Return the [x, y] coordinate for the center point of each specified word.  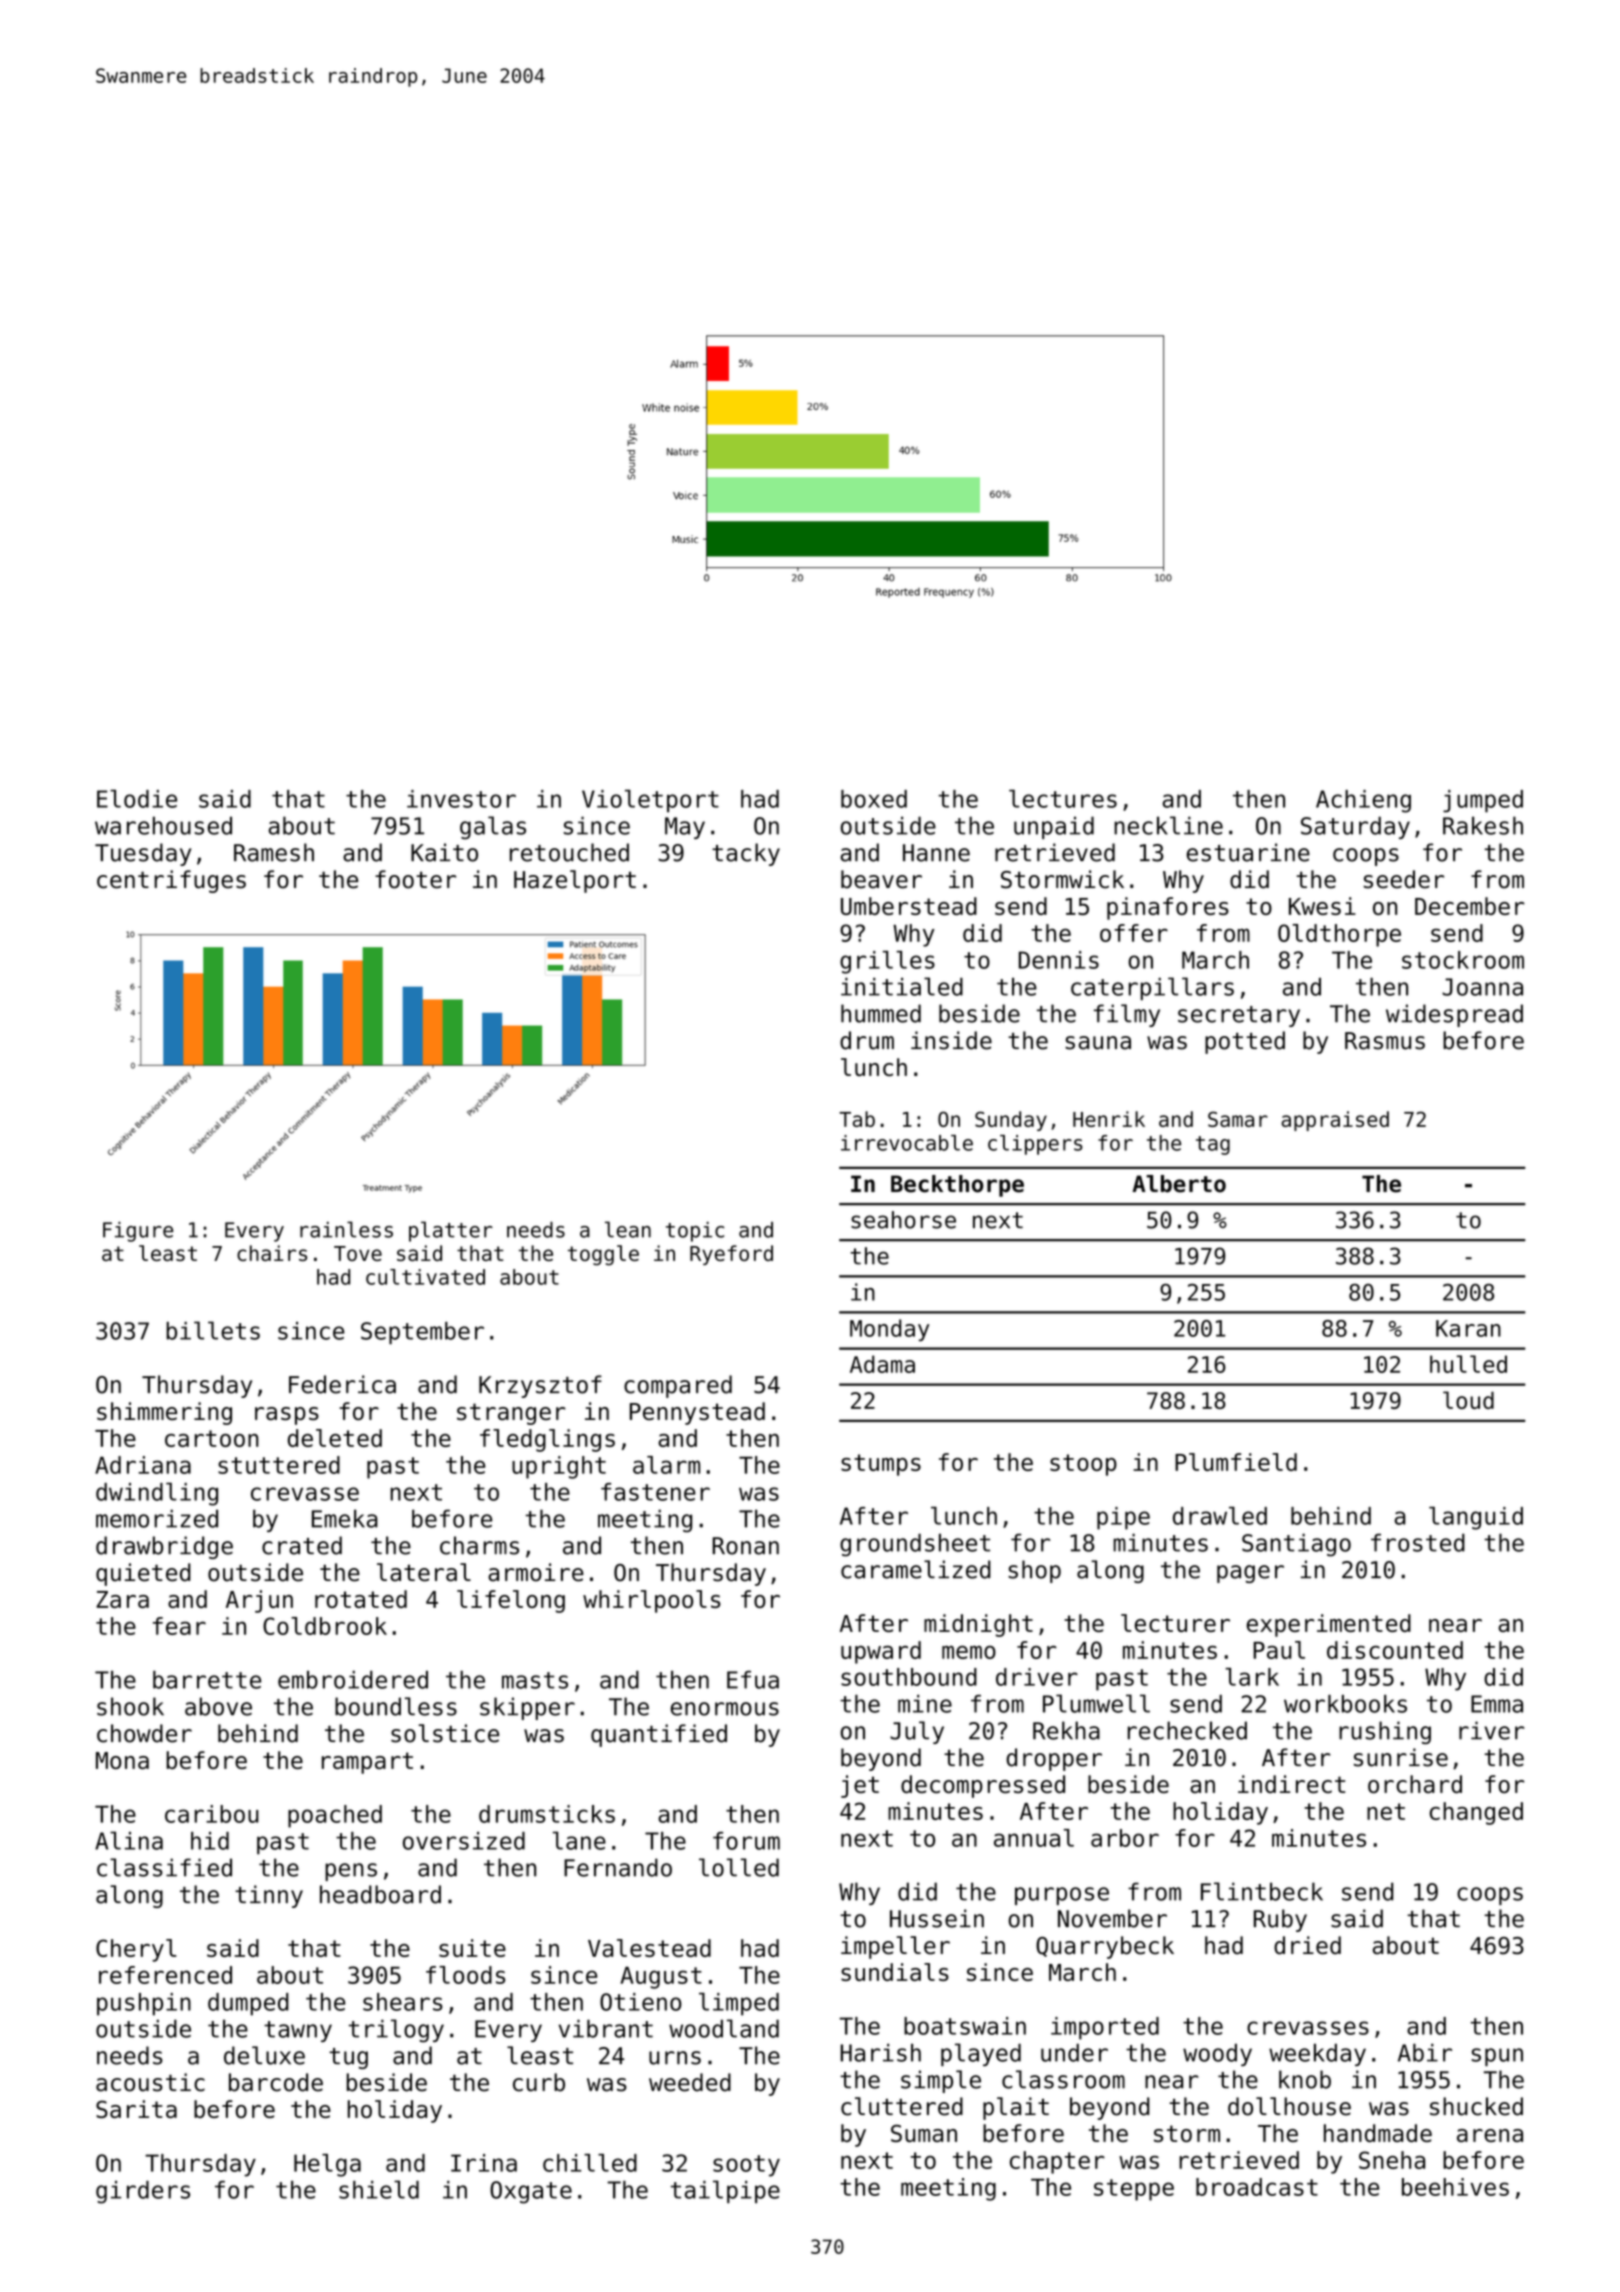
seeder [1404, 879]
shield [379, 2189]
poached [335, 1816]
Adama [882, 1364]
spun [1497, 2057]
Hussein [937, 1918]
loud [1468, 1400]
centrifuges [171, 881]
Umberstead [909, 906]
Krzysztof [540, 1386]
